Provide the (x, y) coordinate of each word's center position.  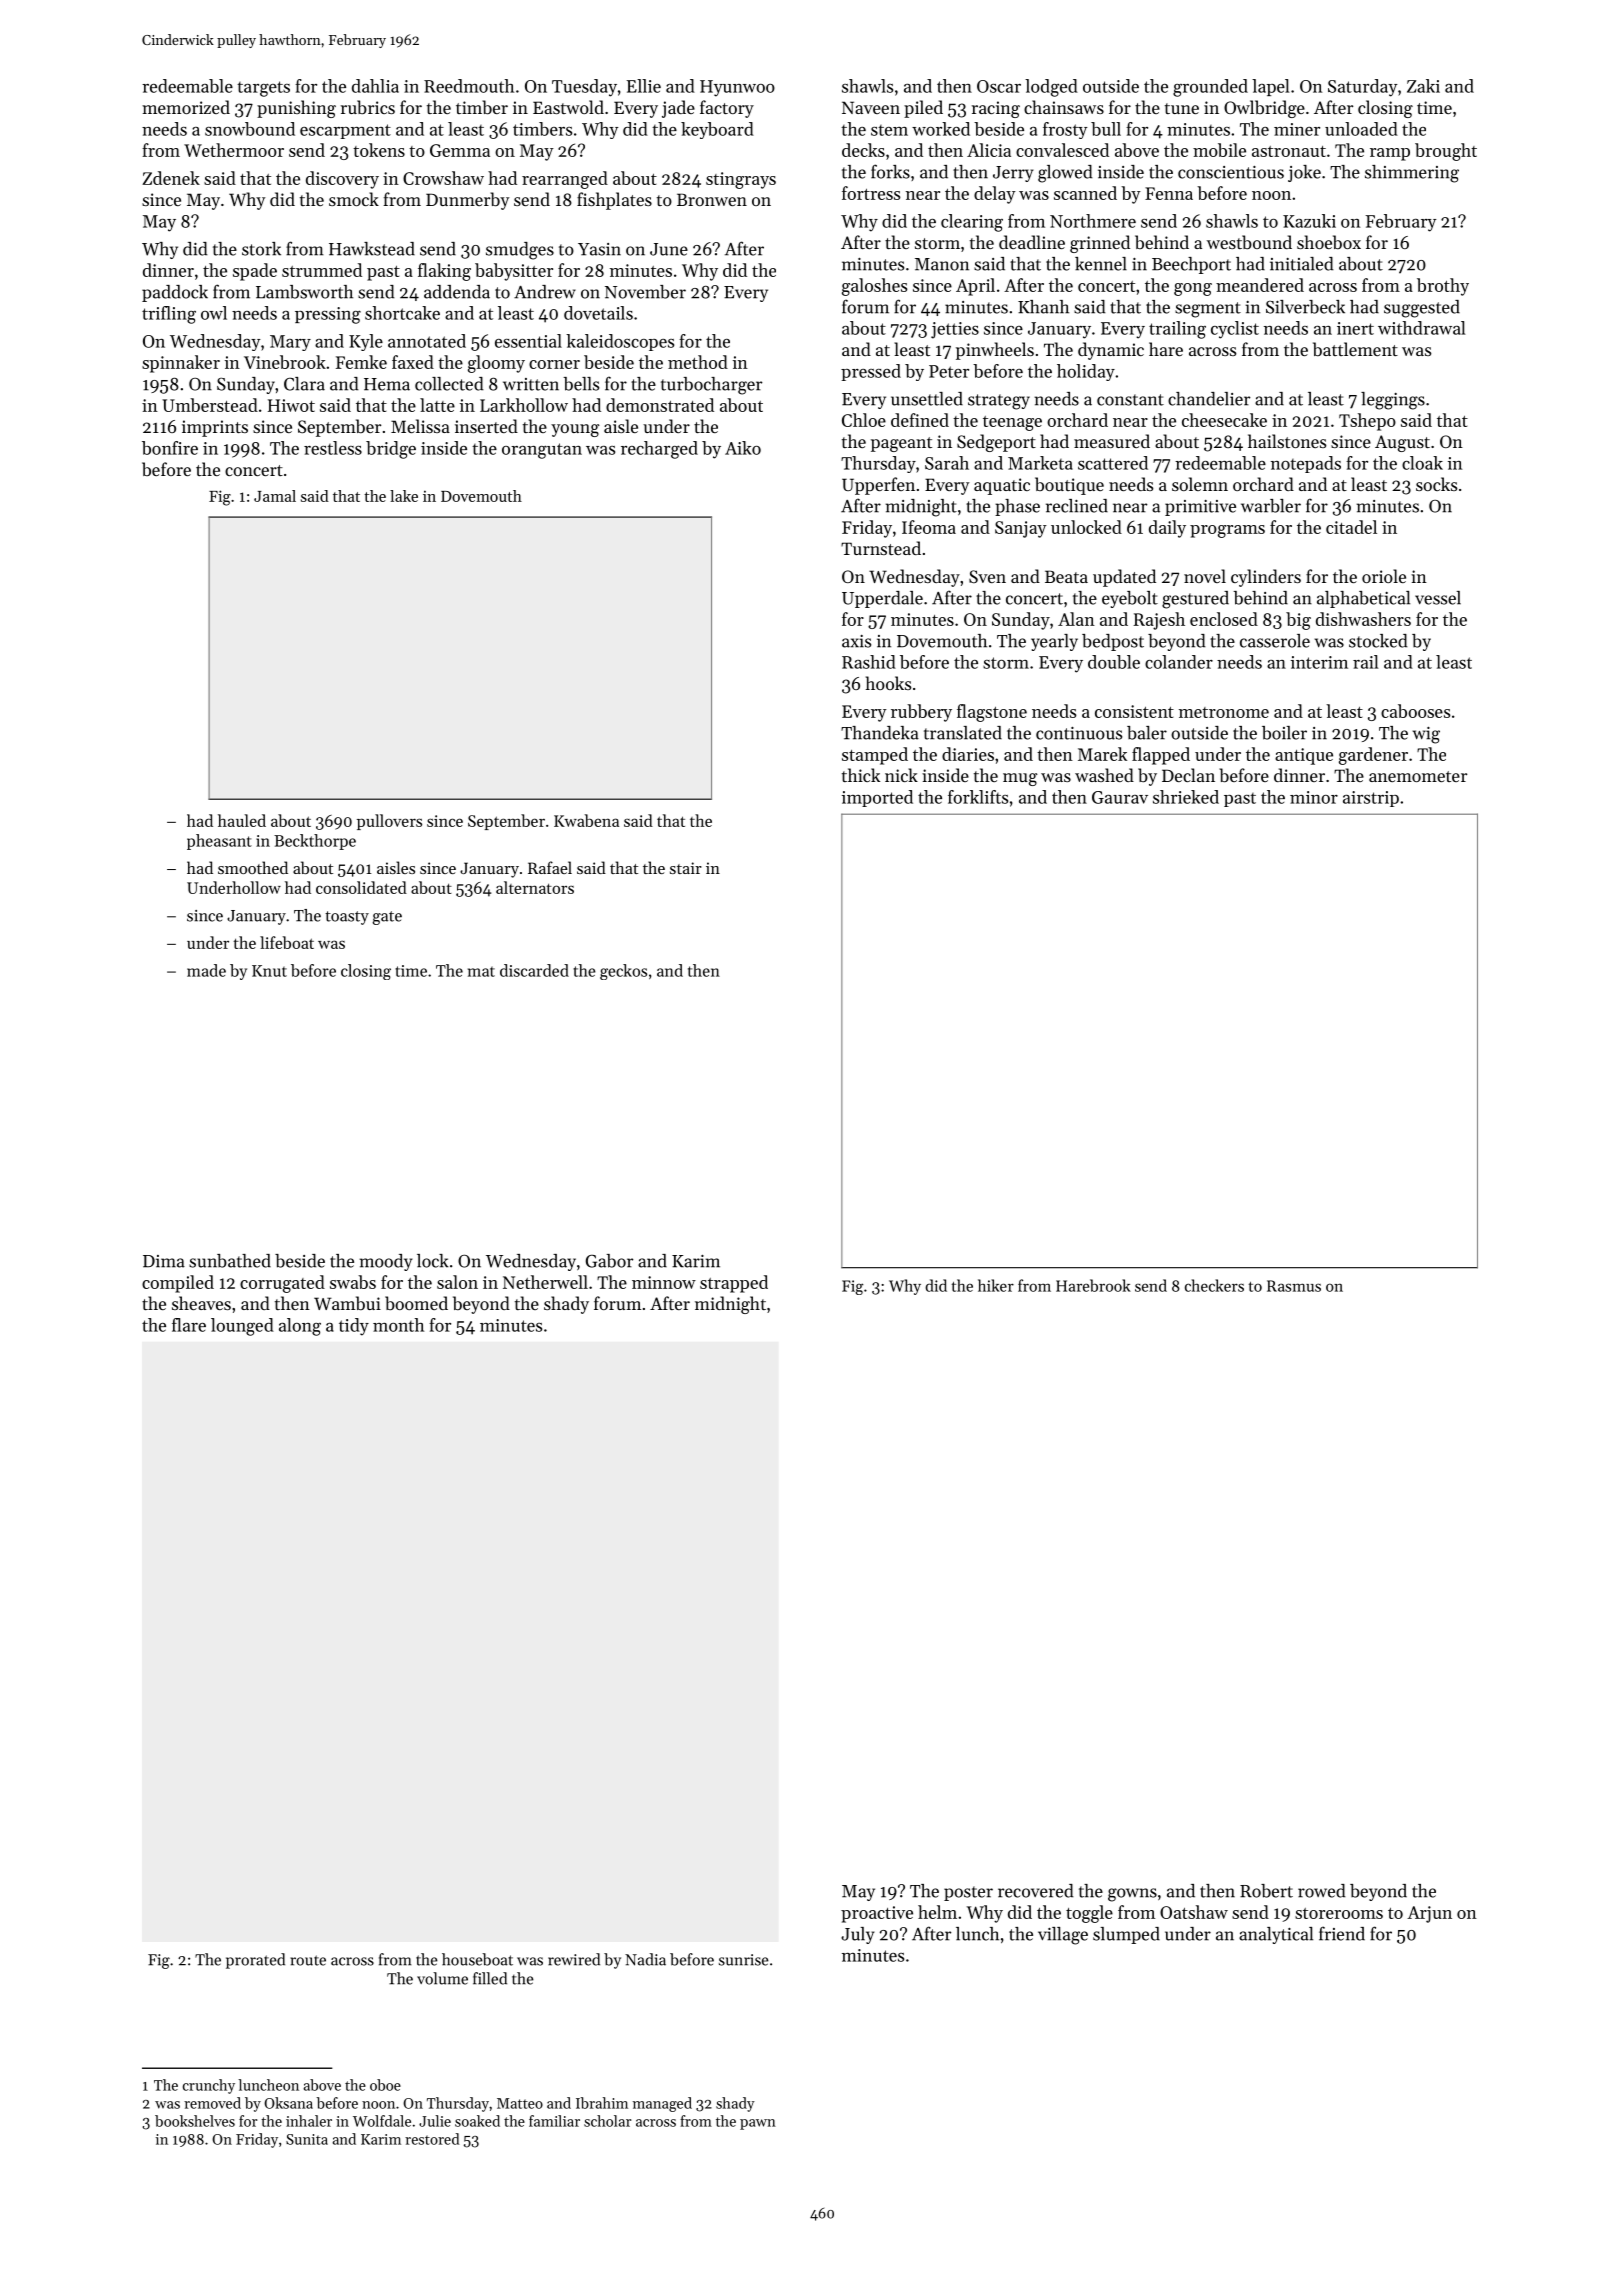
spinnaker (181, 364)
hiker (996, 1285)
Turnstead (881, 548)
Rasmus (1294, 1286)
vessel (1438, 598)
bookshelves (195, 2121)
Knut (269, 971)
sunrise (744, 1960)
